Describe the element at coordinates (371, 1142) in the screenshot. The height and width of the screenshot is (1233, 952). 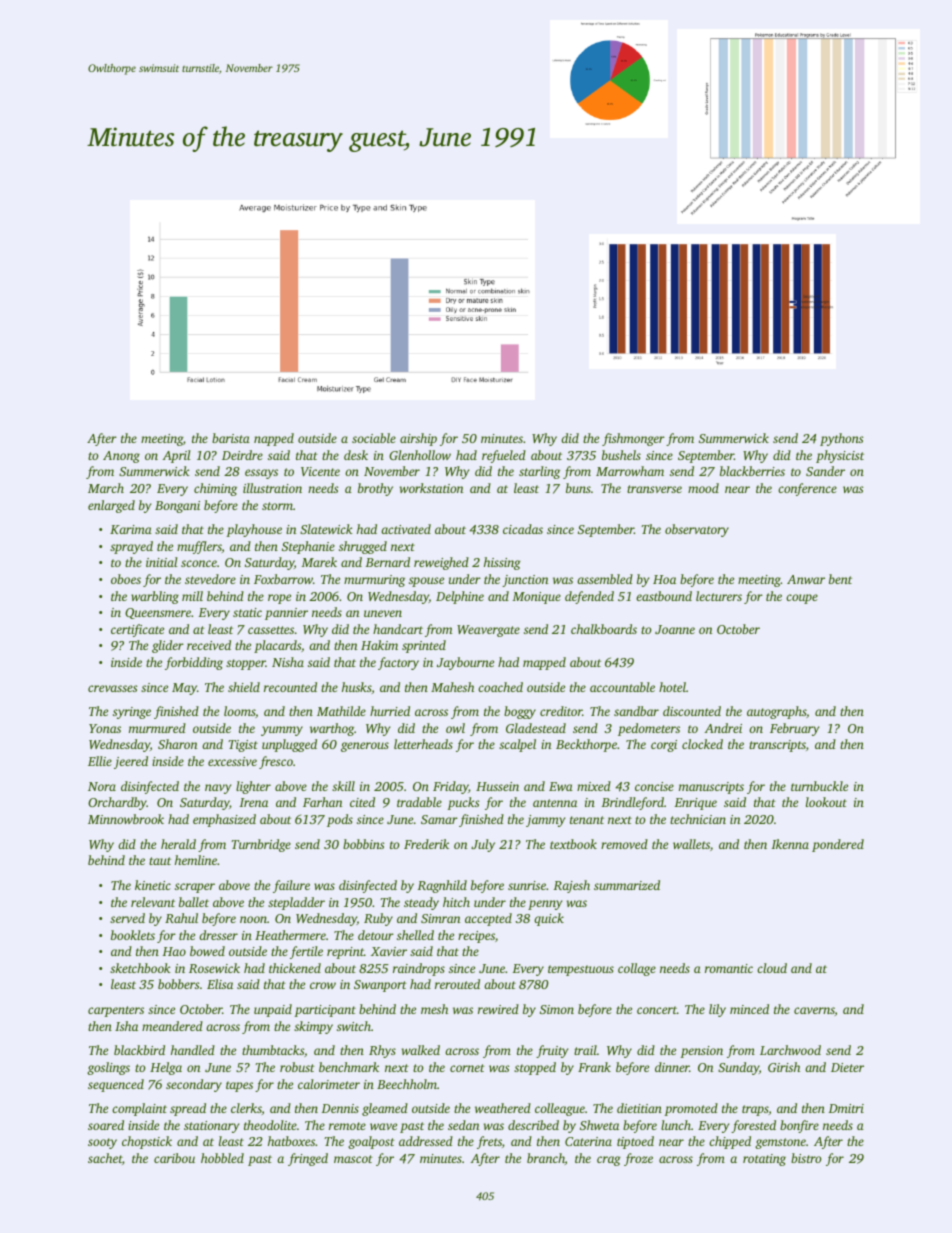
I see `goalpost` at that location.
